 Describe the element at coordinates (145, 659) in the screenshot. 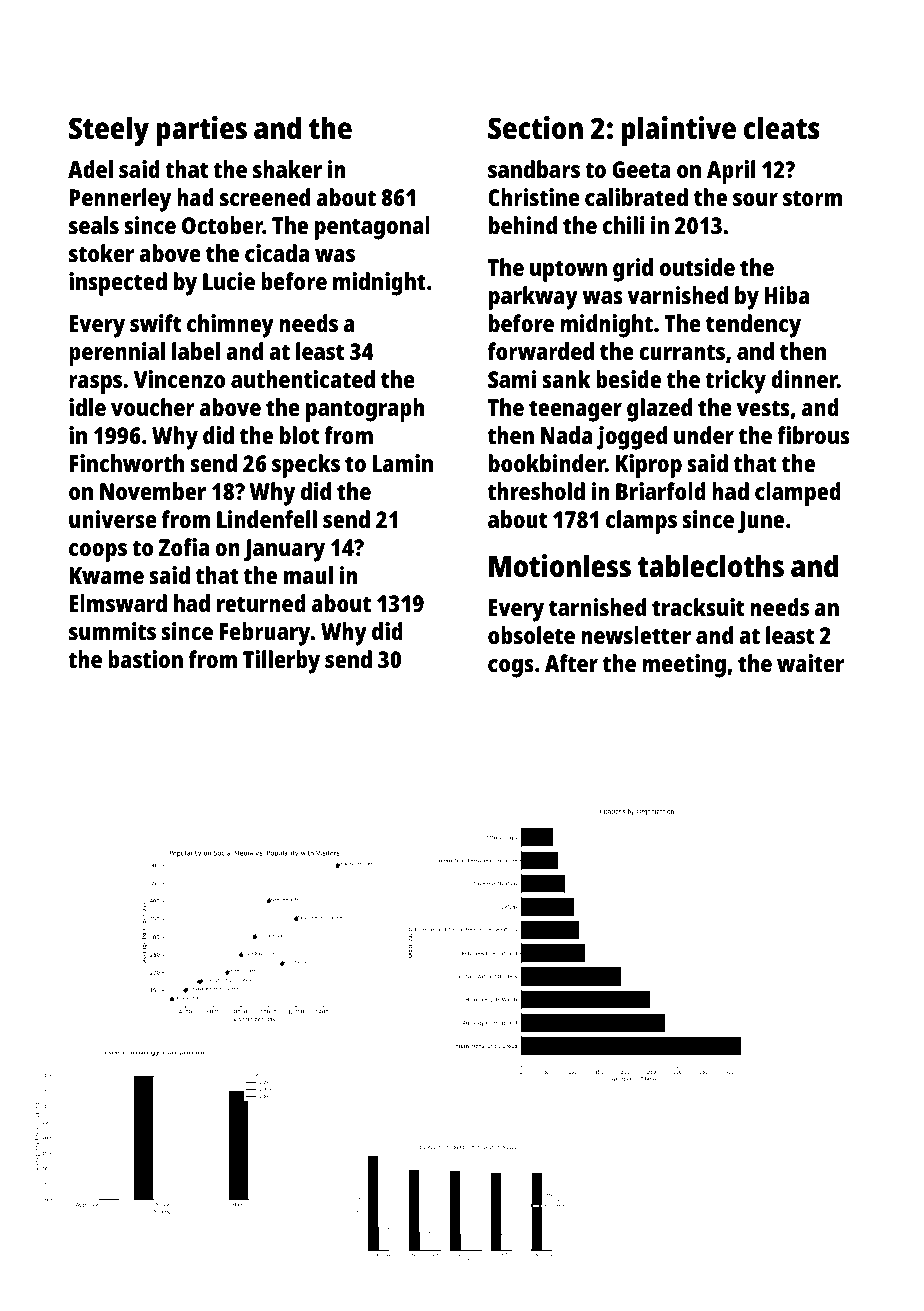

I see `bastion` at that location.
